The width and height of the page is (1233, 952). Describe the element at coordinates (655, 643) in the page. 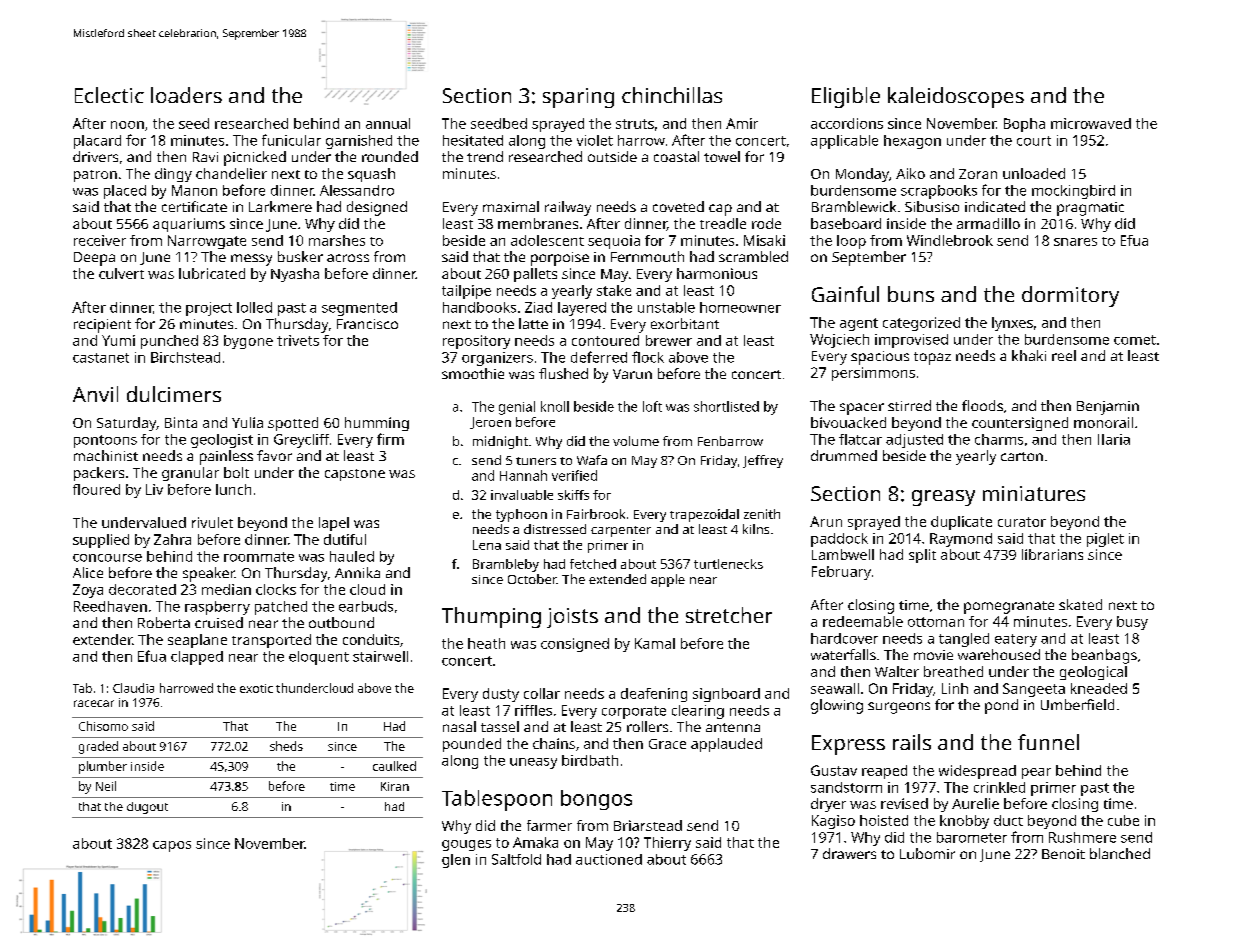

I see `Kamal` at that location.
